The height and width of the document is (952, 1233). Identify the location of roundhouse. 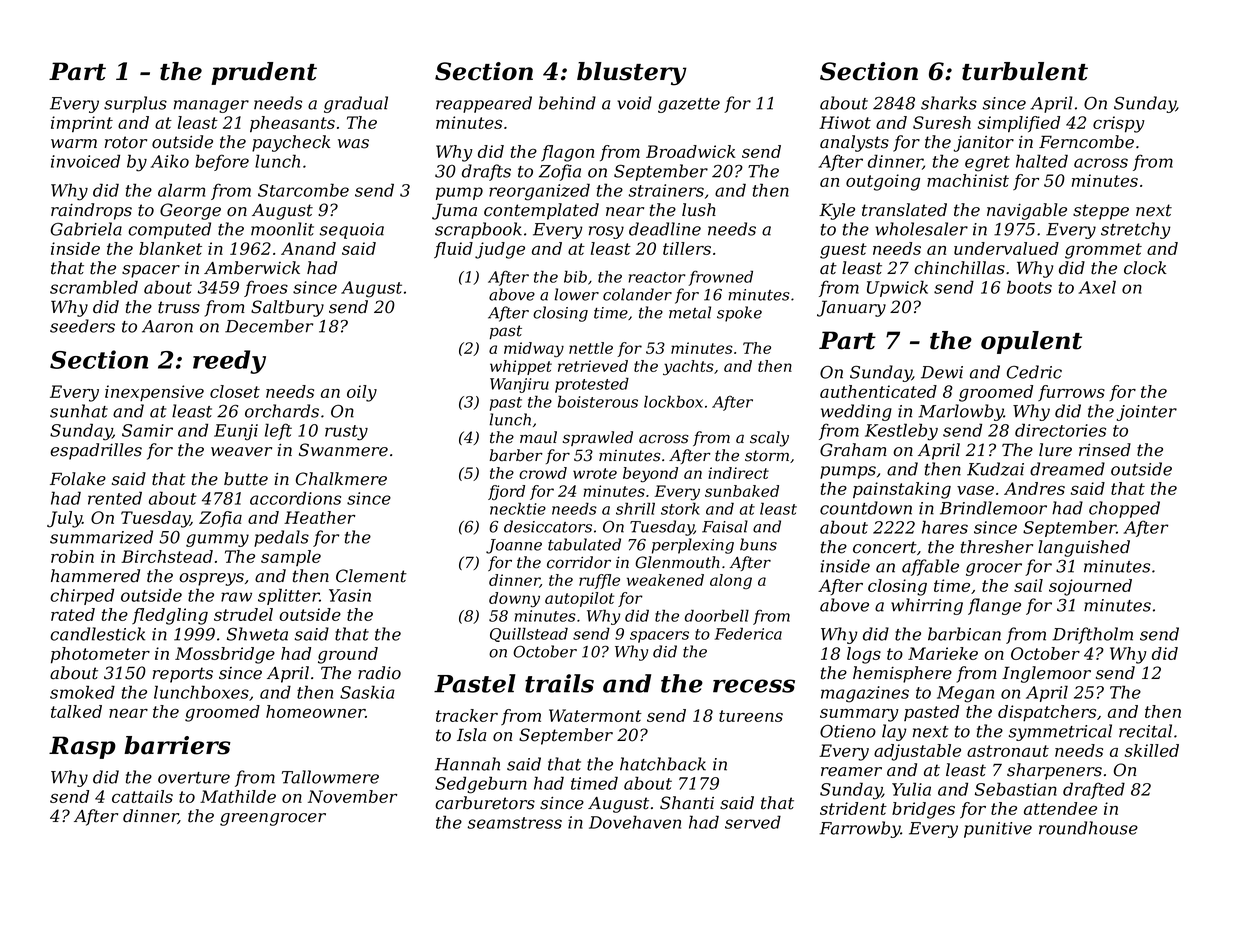
(1088, 828).
